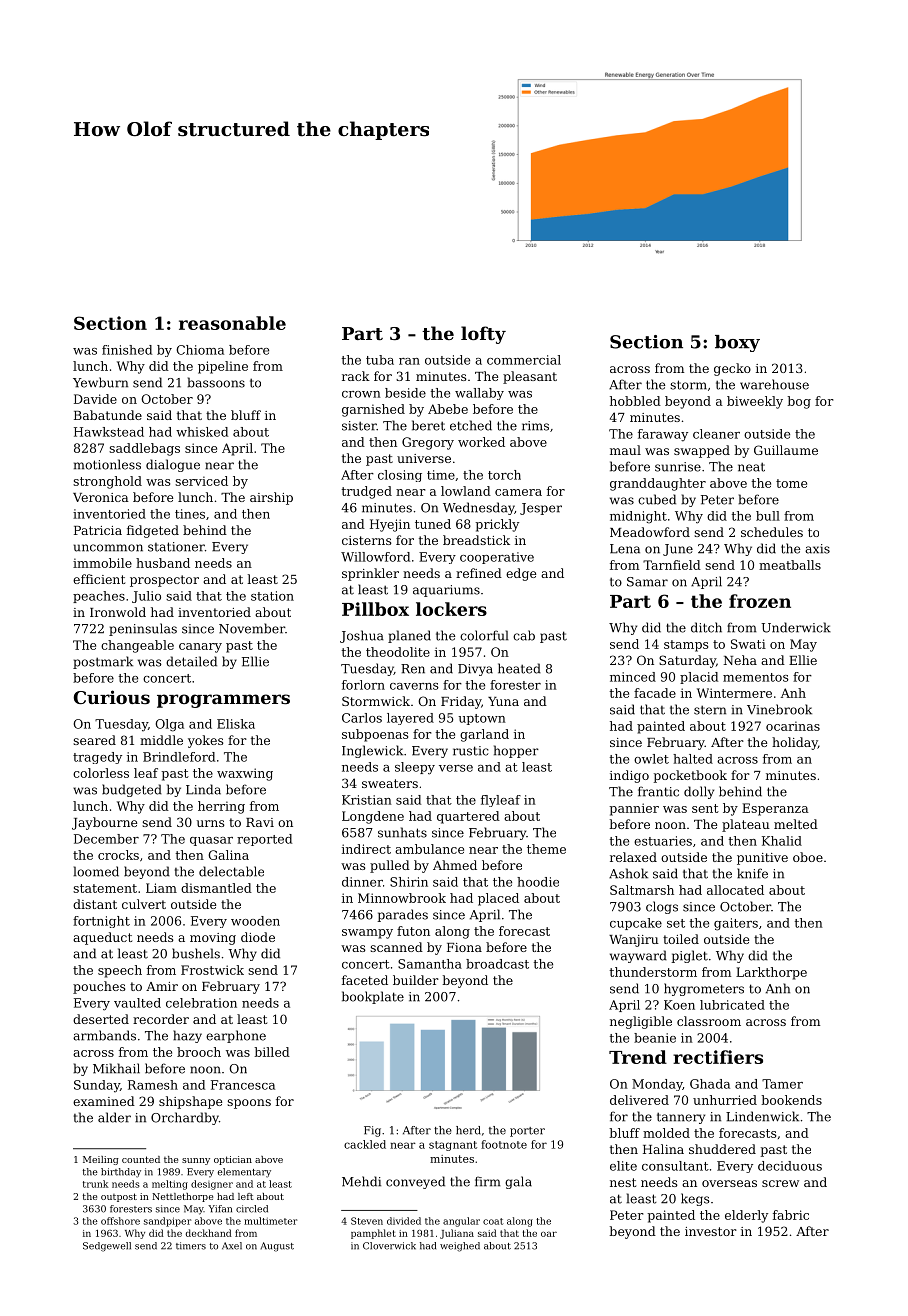  I want to click on weighed, so click(460, 1247).
